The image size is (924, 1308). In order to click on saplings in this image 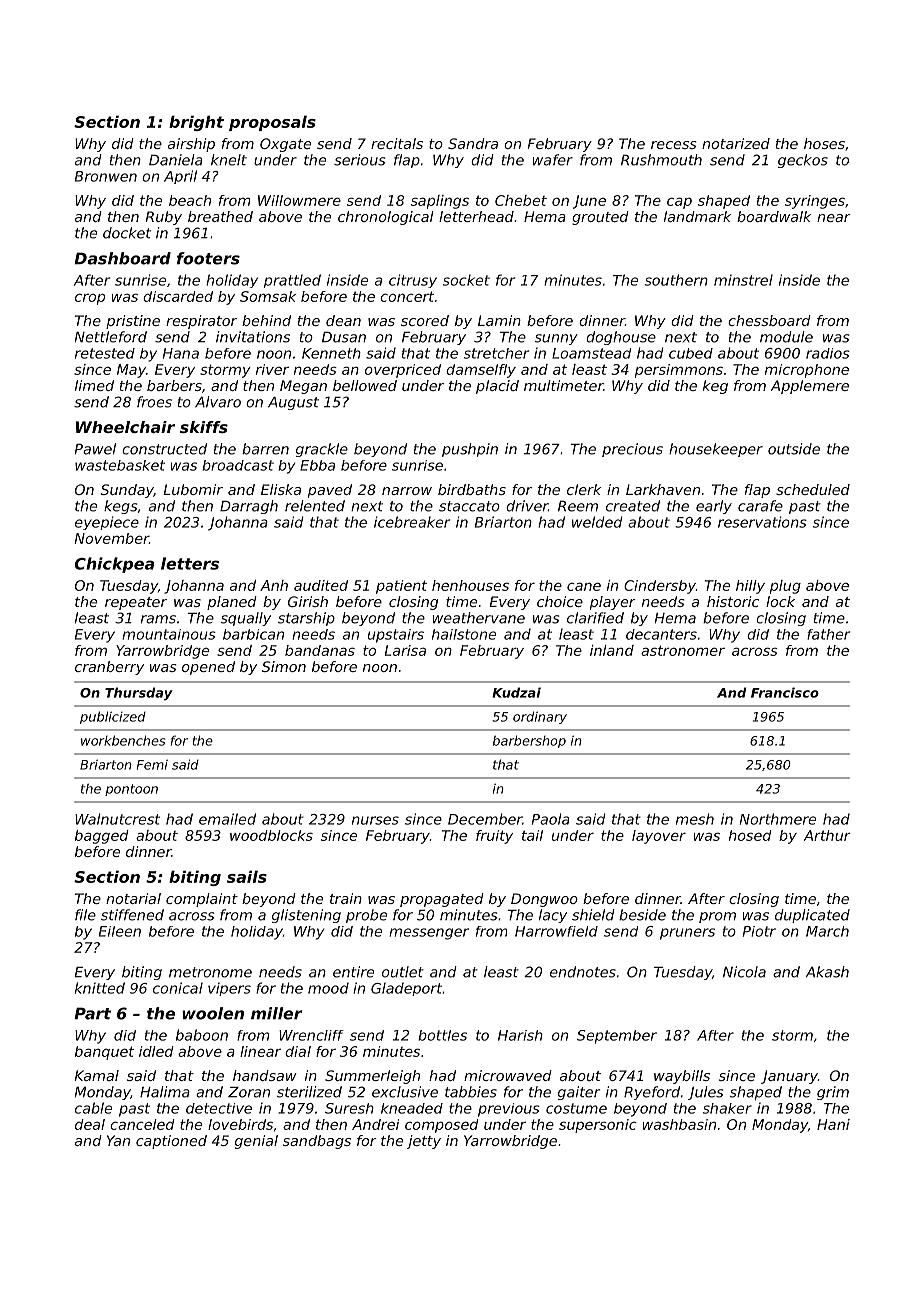, I will do `click(440, 202)`.
